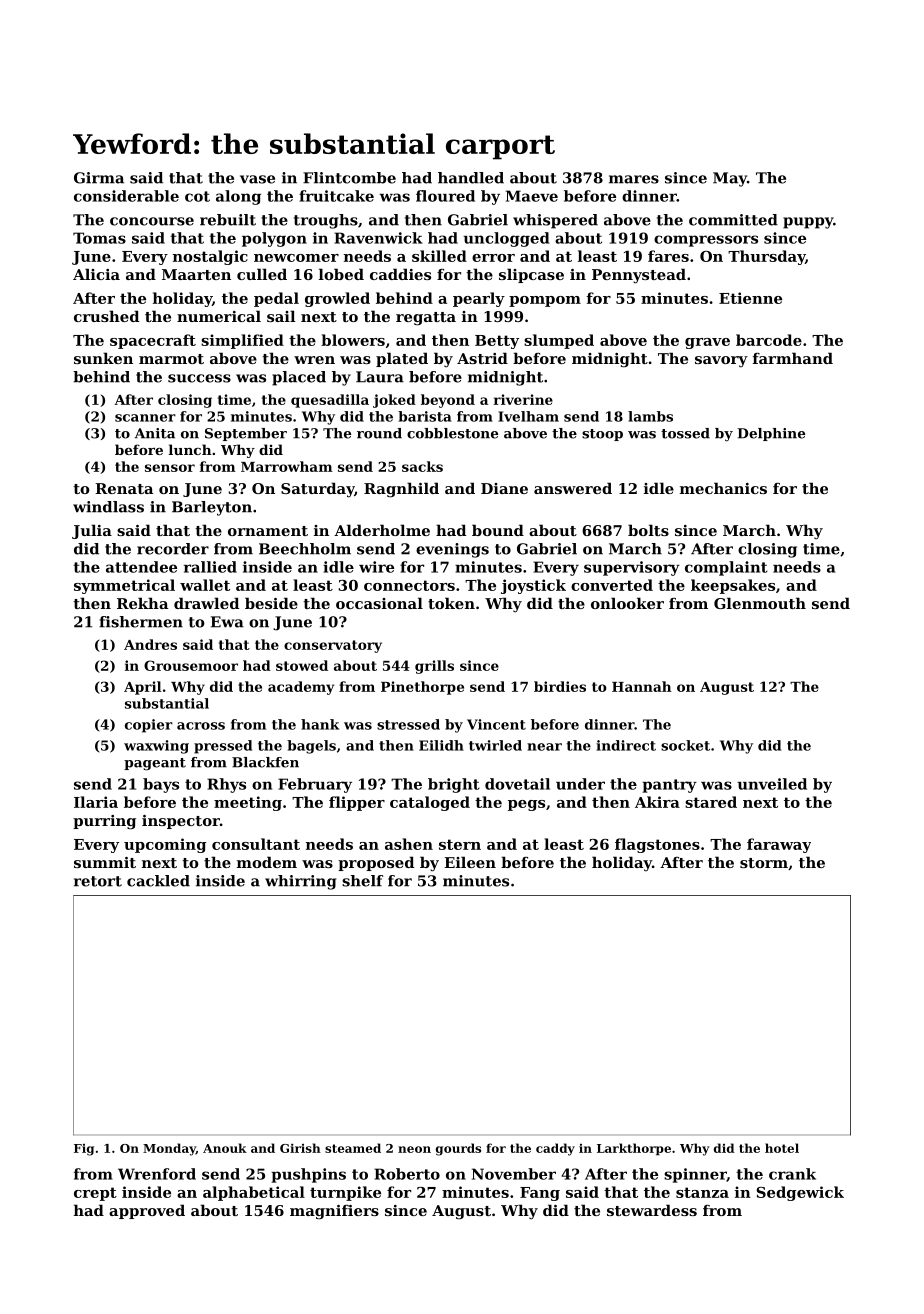 The width and height of the screenshot is (924, 1314). Describe the element at coordinates (326, 221) in the screenshot. I see `troughs` at that location.
